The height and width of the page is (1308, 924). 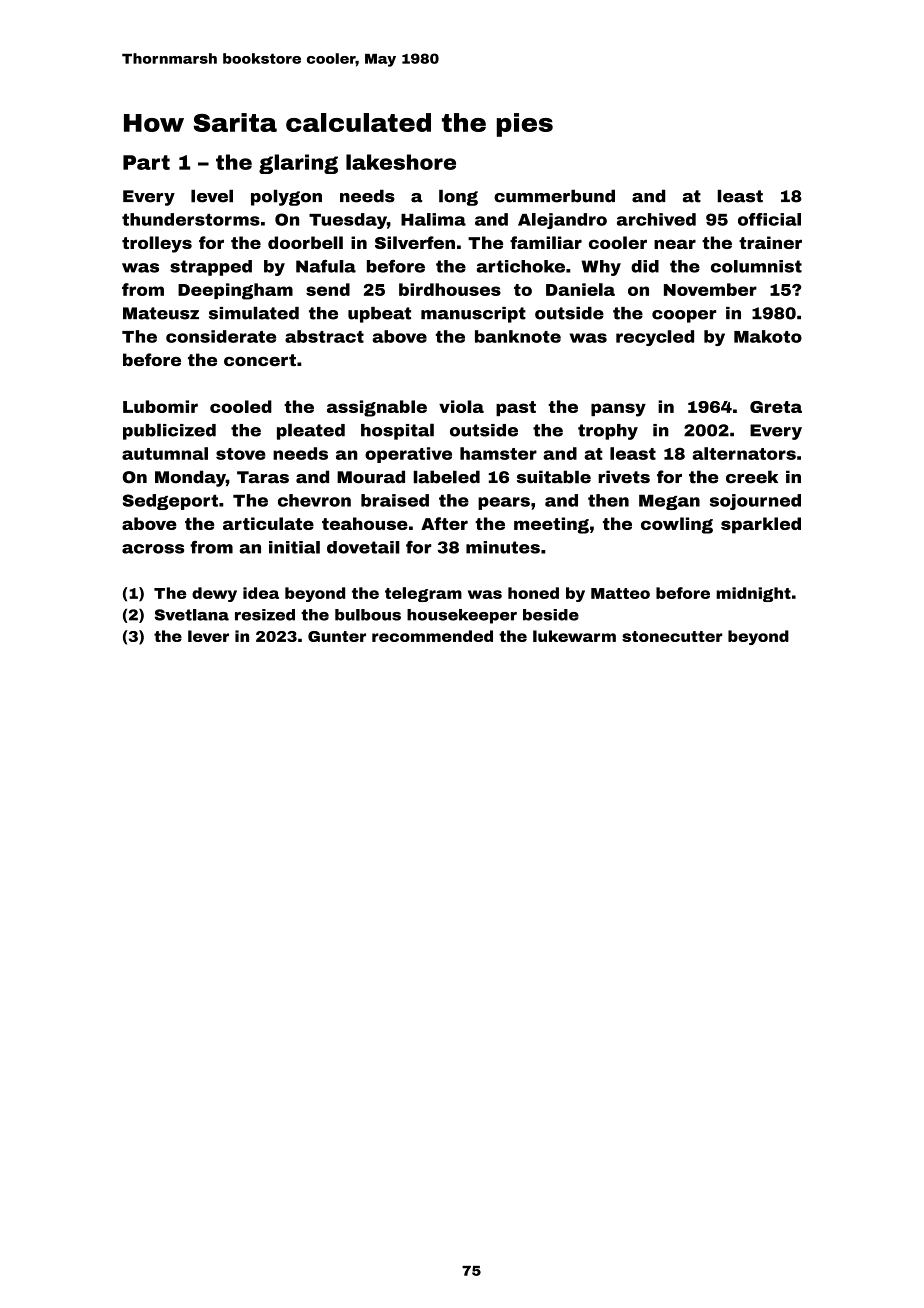 What do you see at coordinates (408, 455) in the page?
I see `operative` at bounding box center [408, 455].
